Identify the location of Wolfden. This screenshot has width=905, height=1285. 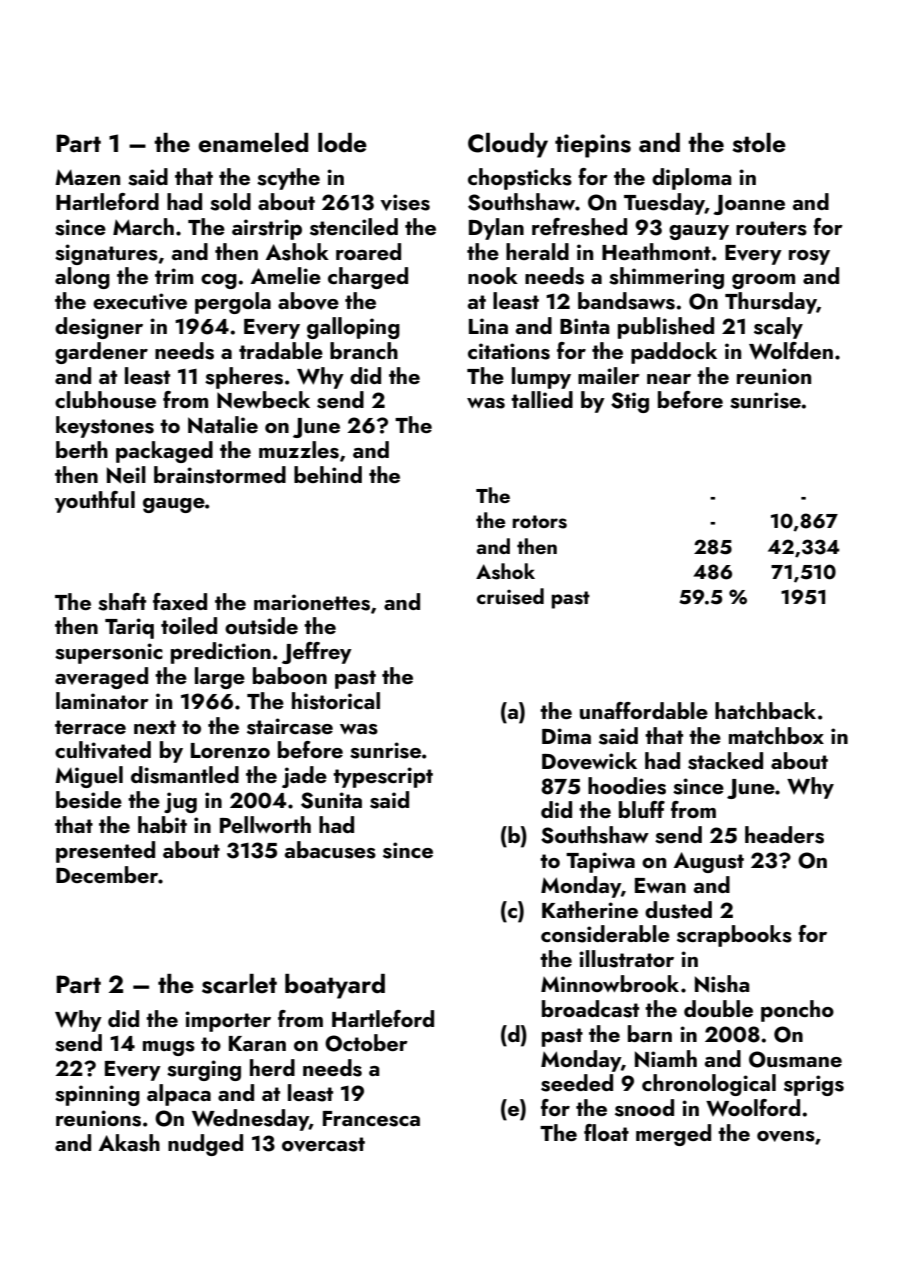
(791, 351).
